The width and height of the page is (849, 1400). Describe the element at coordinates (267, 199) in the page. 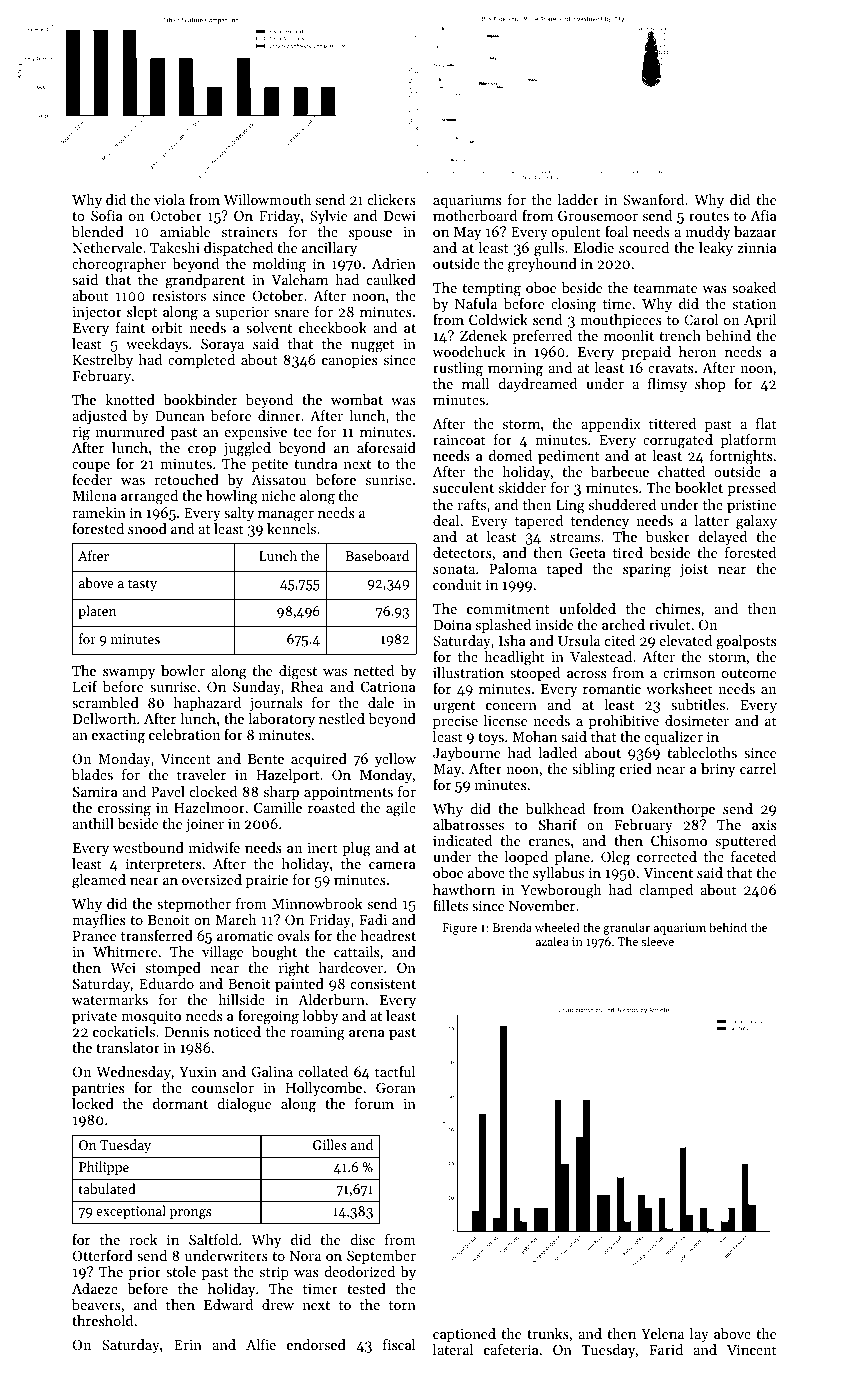

I see `Willowmouth` at that location.
